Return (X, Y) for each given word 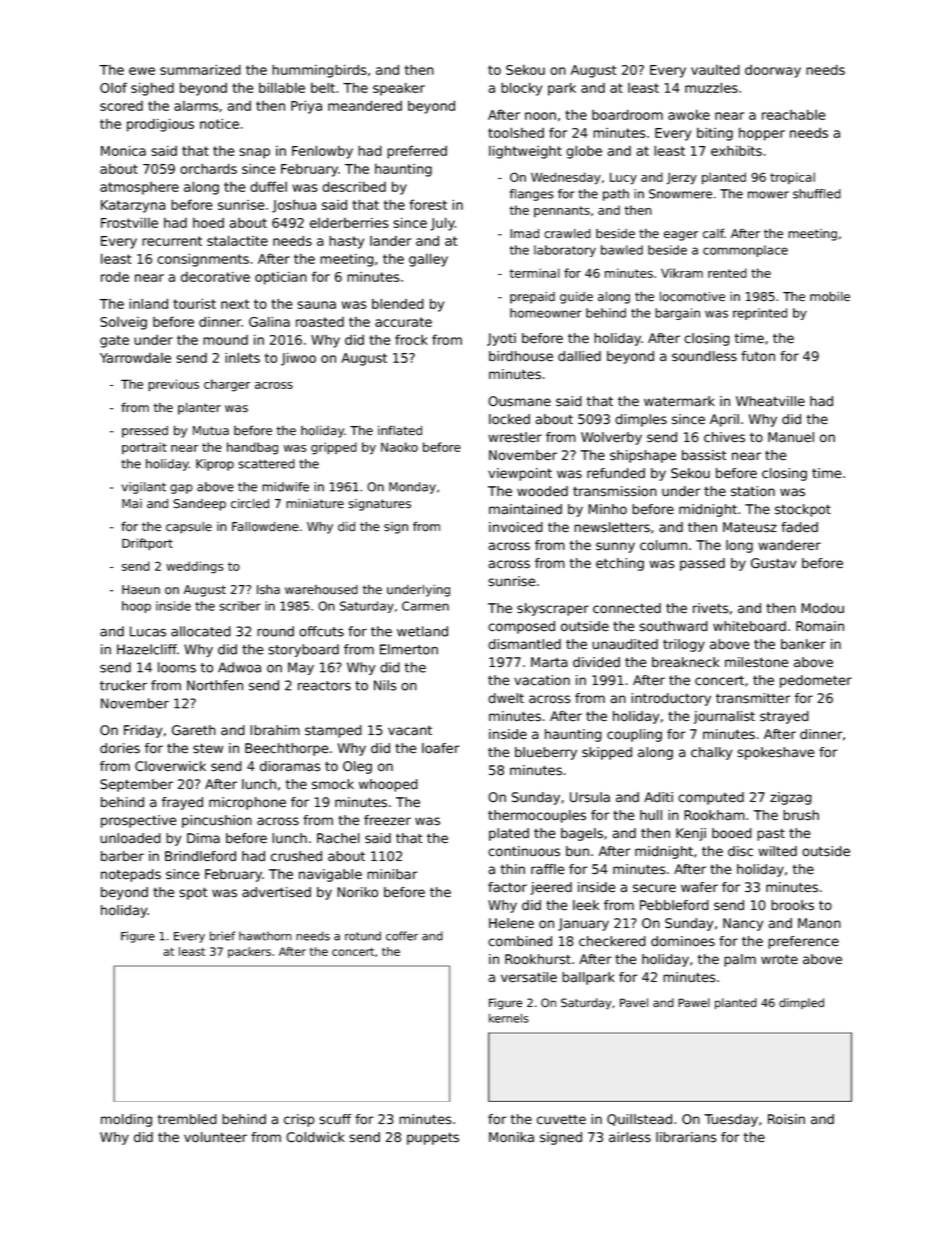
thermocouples (537, 816)
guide (576, 298)
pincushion (217, 821)
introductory (671, 699)
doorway (773, 71)
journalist (724, 717)
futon (758, 356)
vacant (410, 731)
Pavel (634, 1003)
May (301, 668)
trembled (187, 1119)
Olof (113, 87)
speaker (399, 89)
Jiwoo (298, 359)
